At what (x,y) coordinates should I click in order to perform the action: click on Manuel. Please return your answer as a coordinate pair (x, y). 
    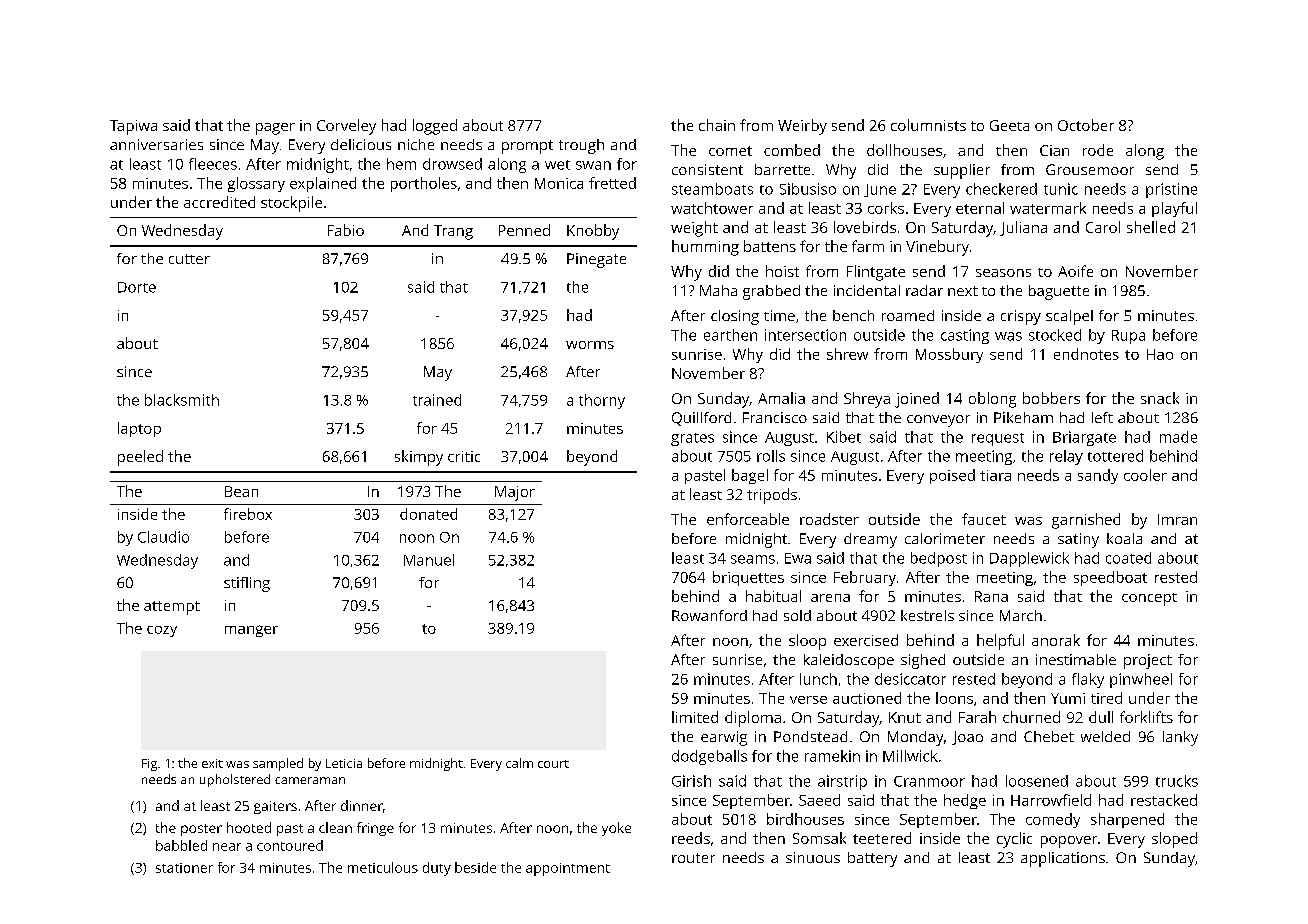
    Looking at the image, I should click on (429, 560).
